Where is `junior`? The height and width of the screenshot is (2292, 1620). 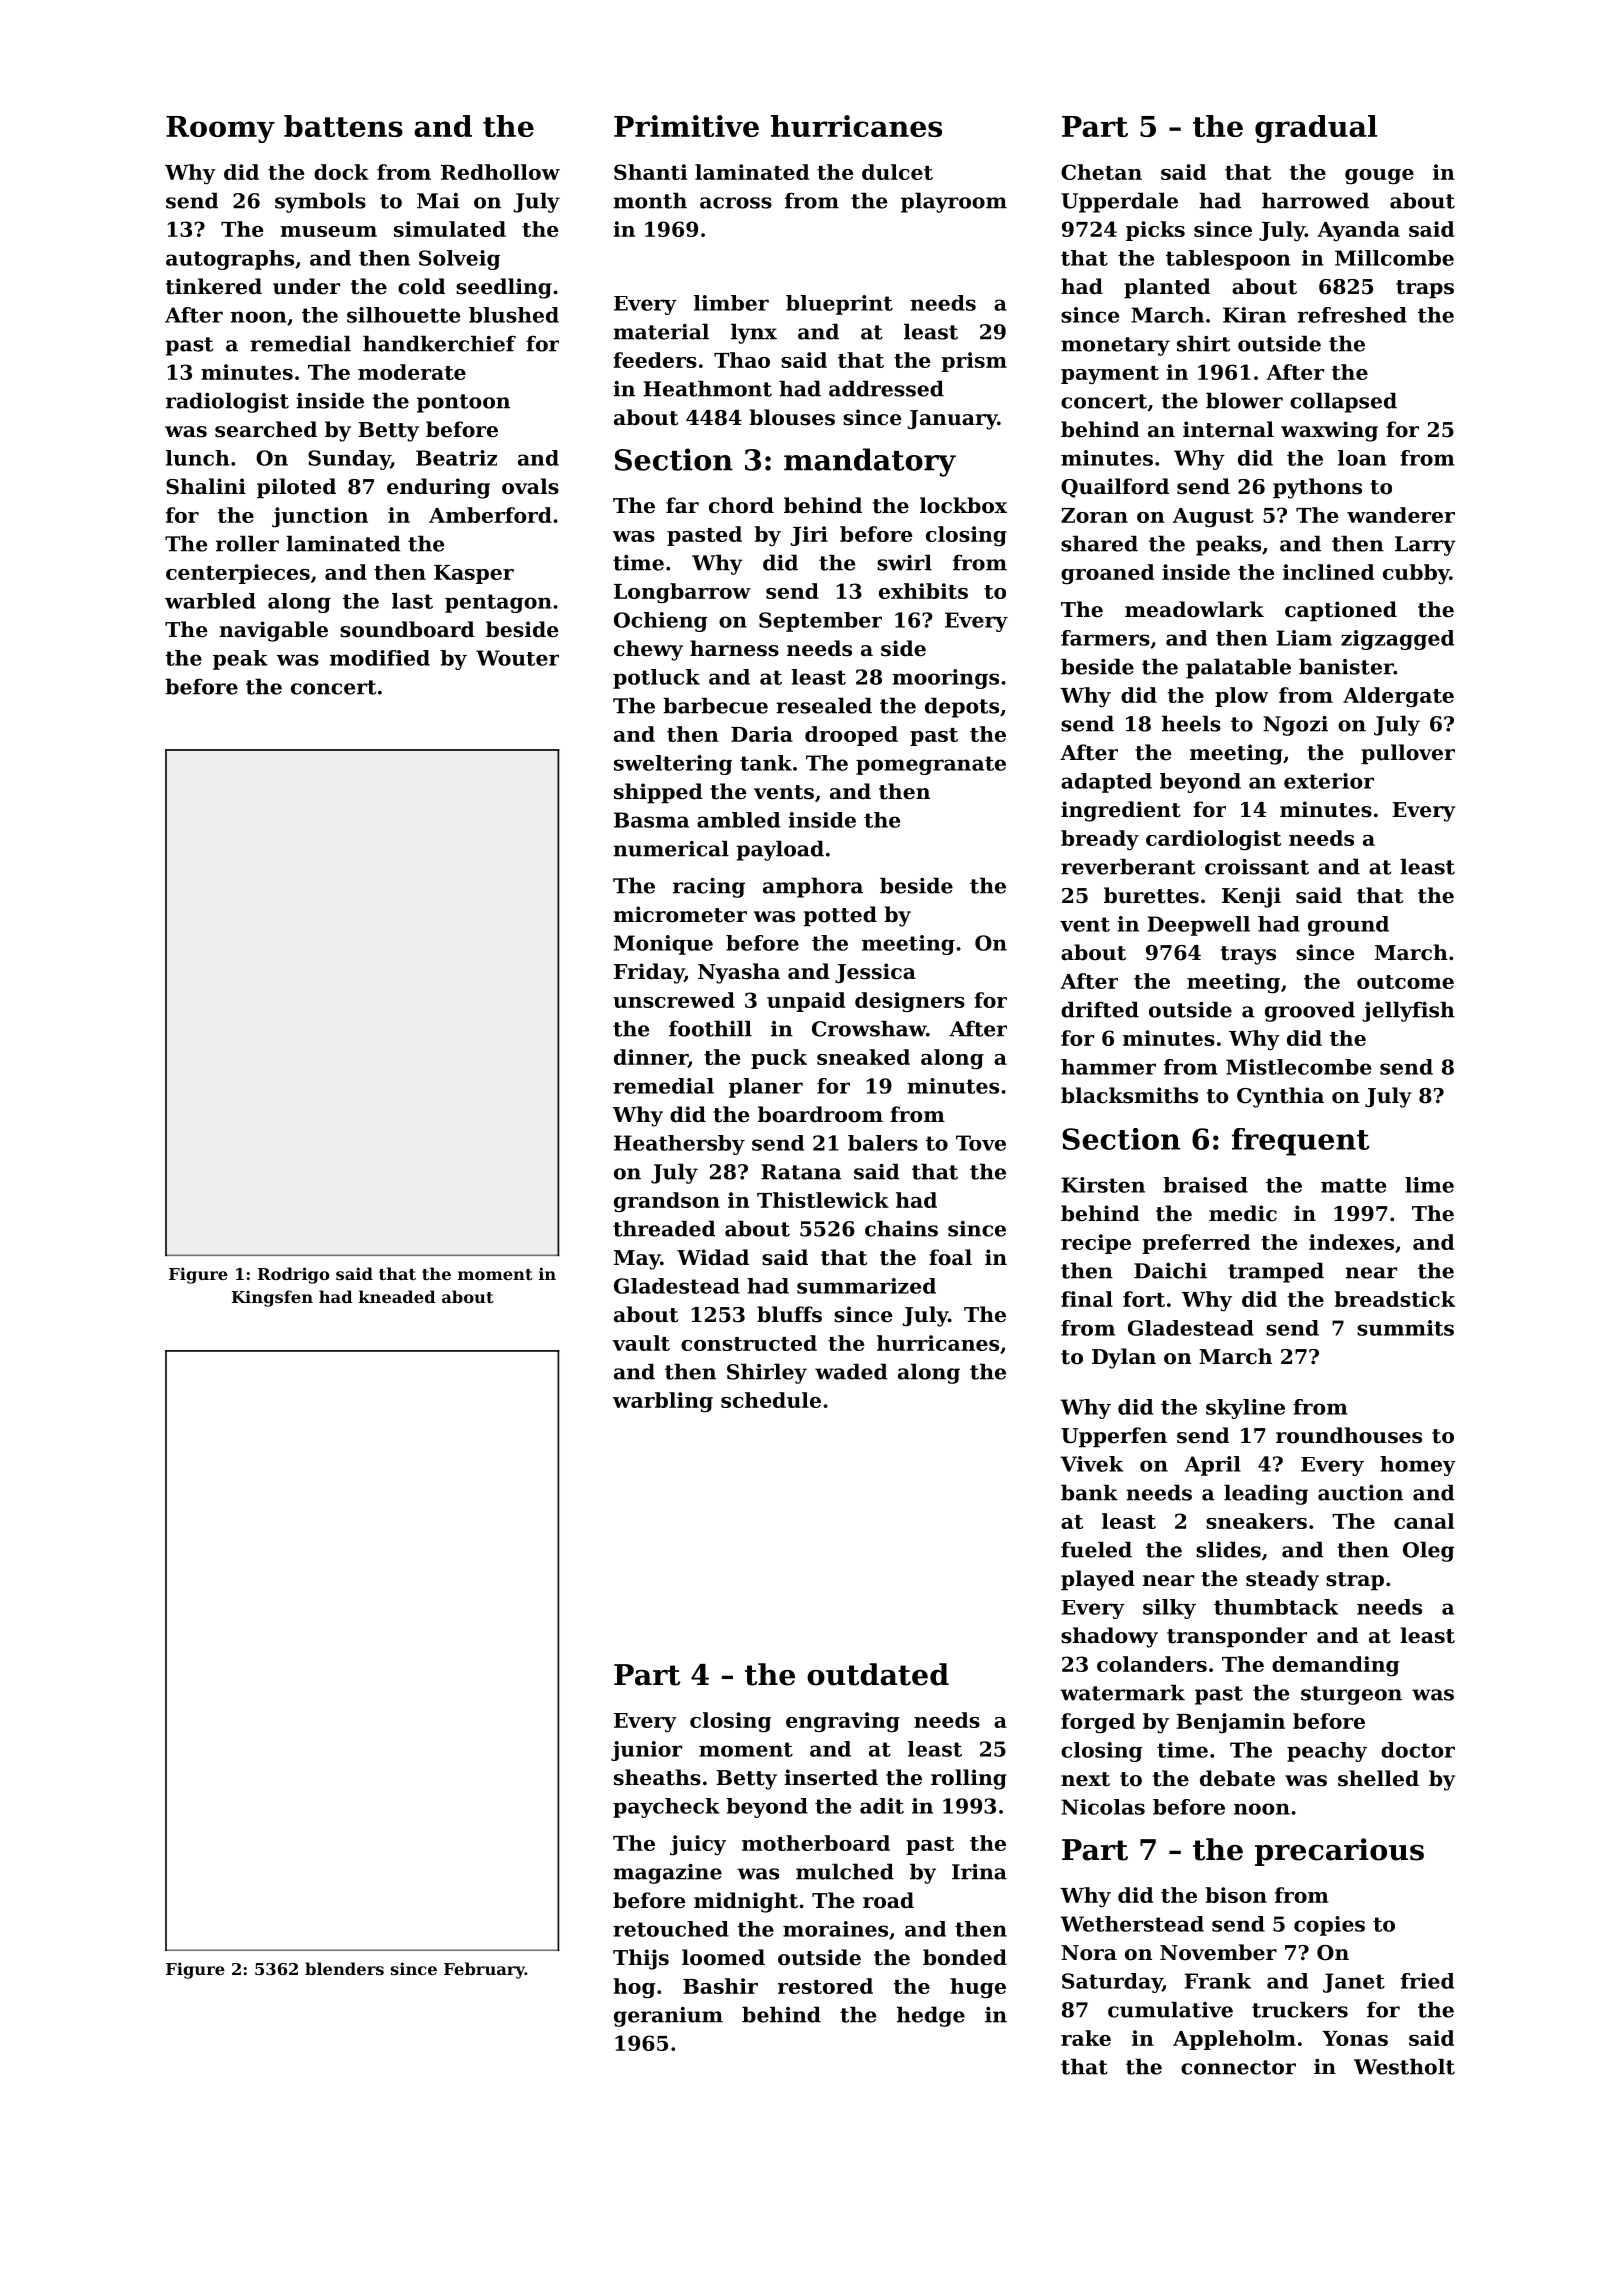 junior is located at coordinates (646, 1751).
